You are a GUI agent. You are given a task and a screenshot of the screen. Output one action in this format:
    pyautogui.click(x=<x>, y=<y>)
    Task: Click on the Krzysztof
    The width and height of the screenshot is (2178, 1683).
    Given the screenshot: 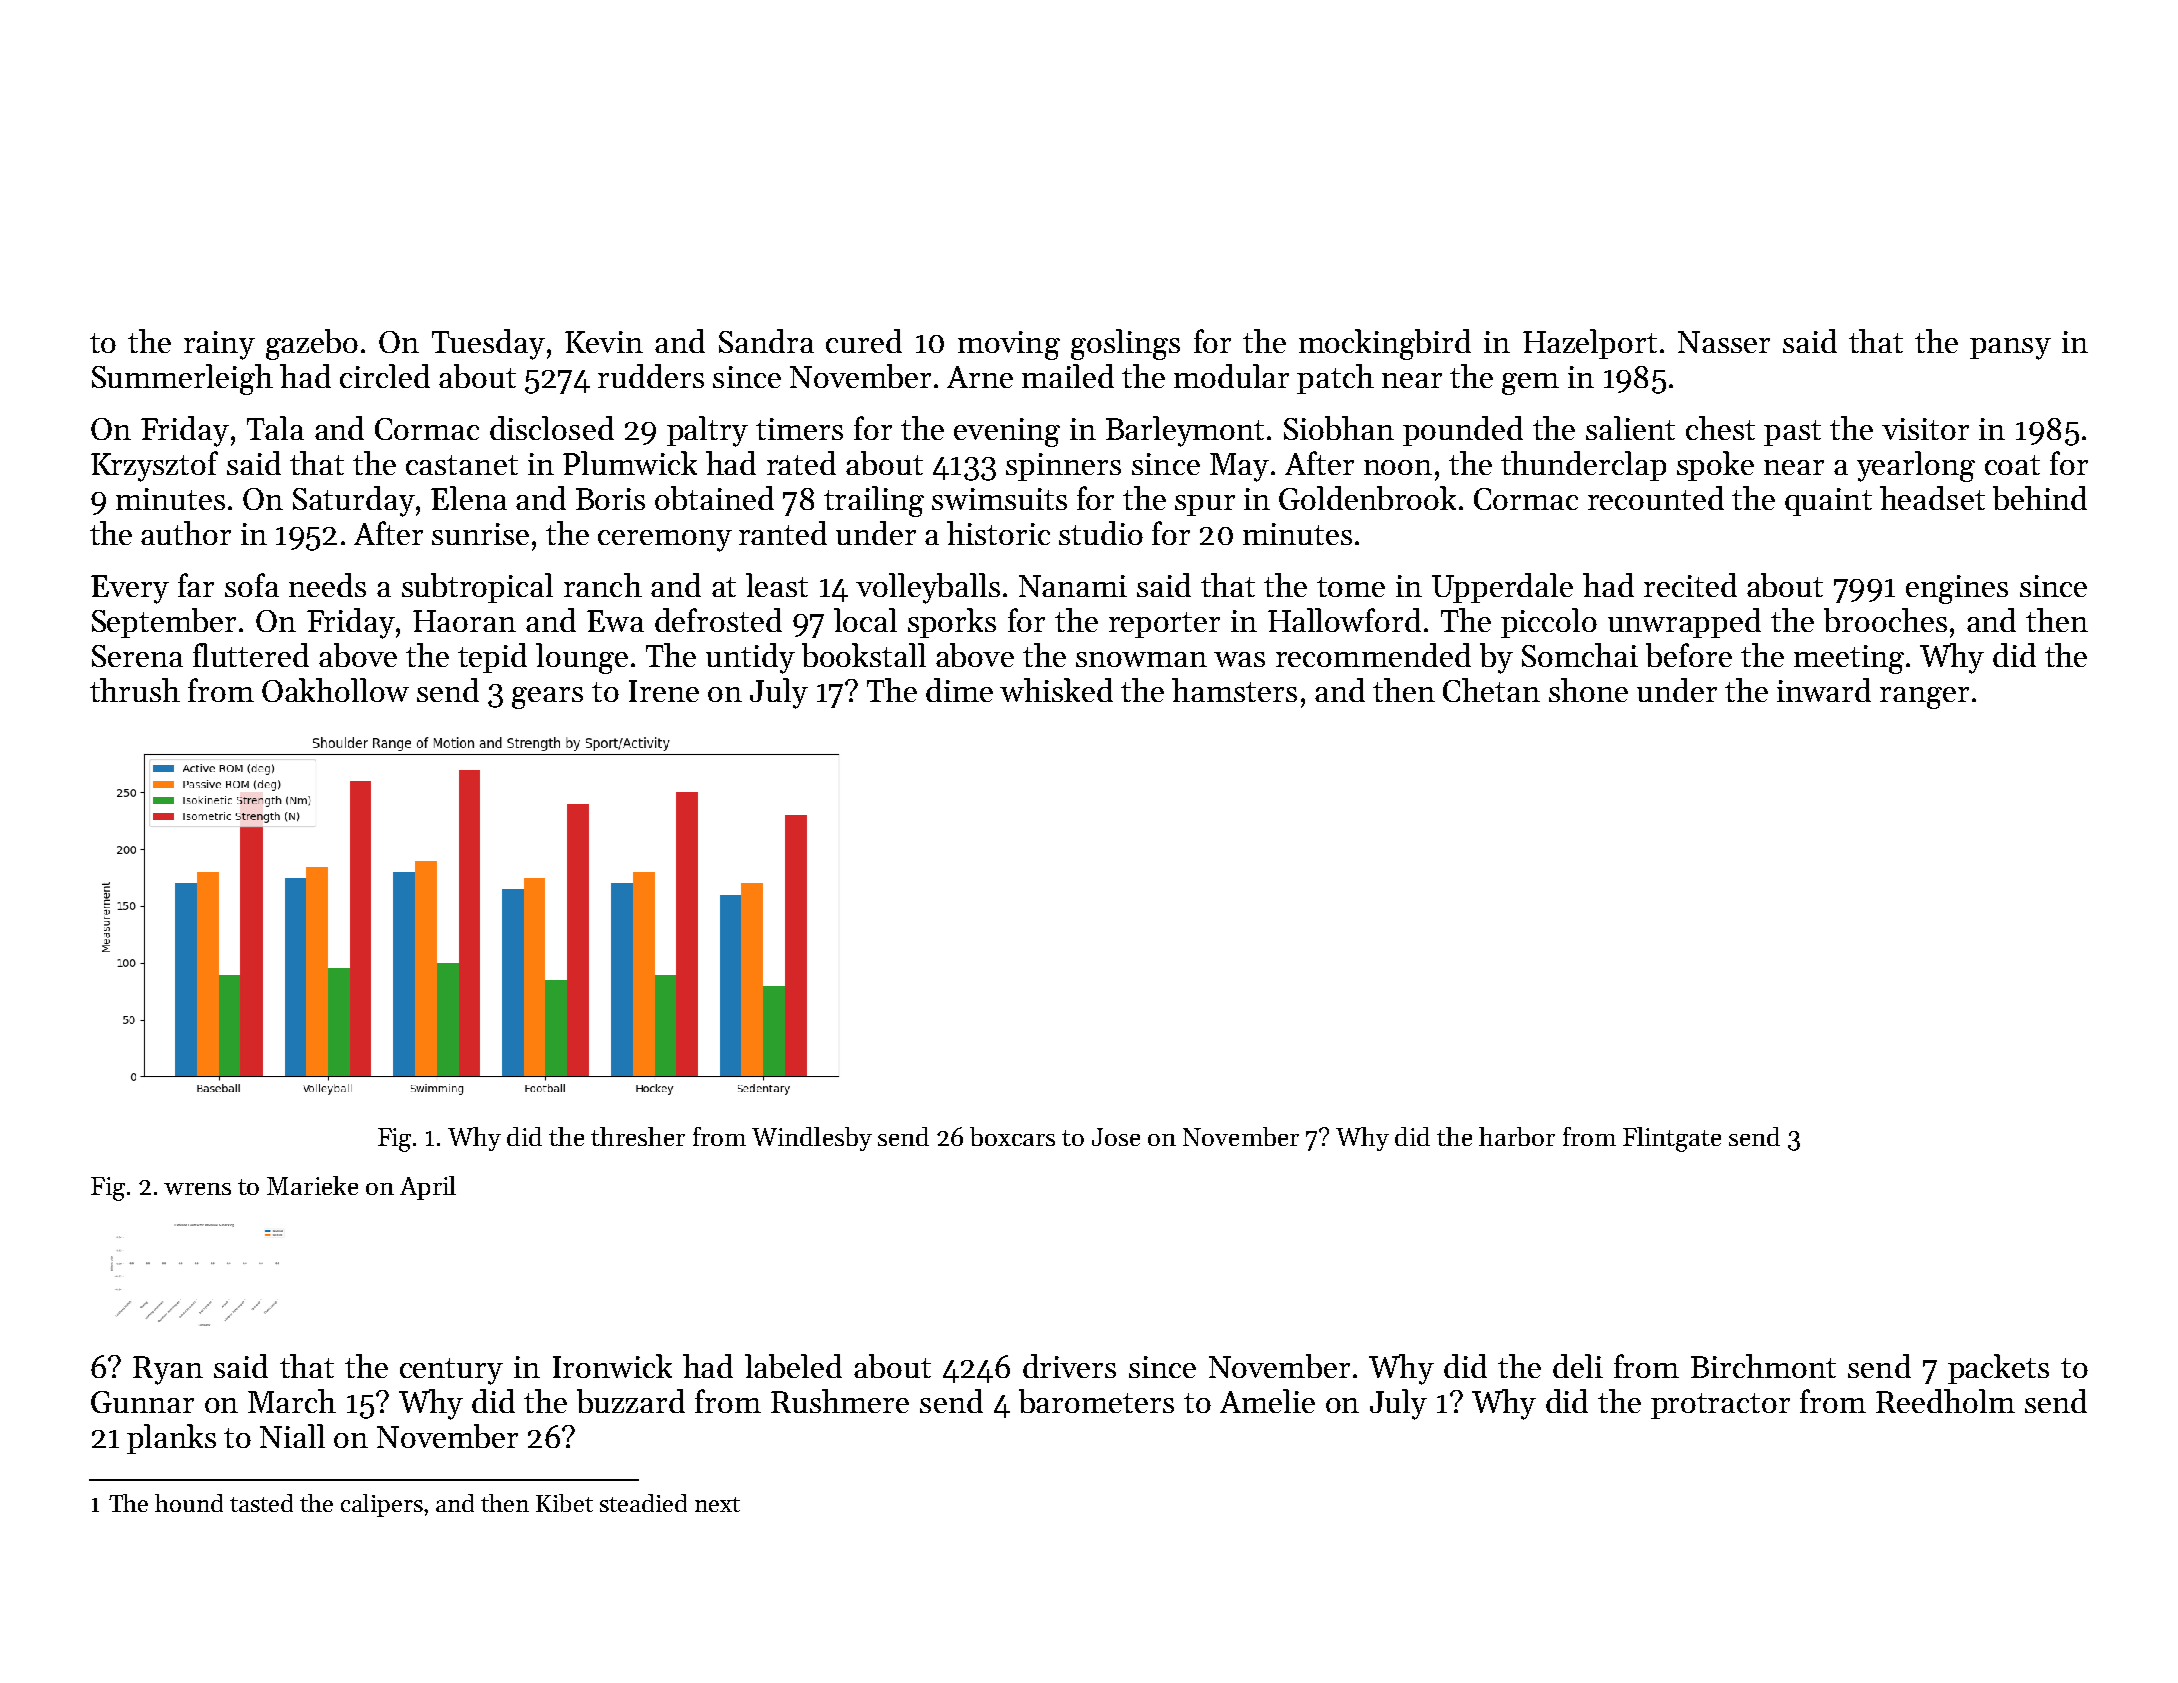 What is the action you would take?
    pyautogui.click(x=154, y=466)
